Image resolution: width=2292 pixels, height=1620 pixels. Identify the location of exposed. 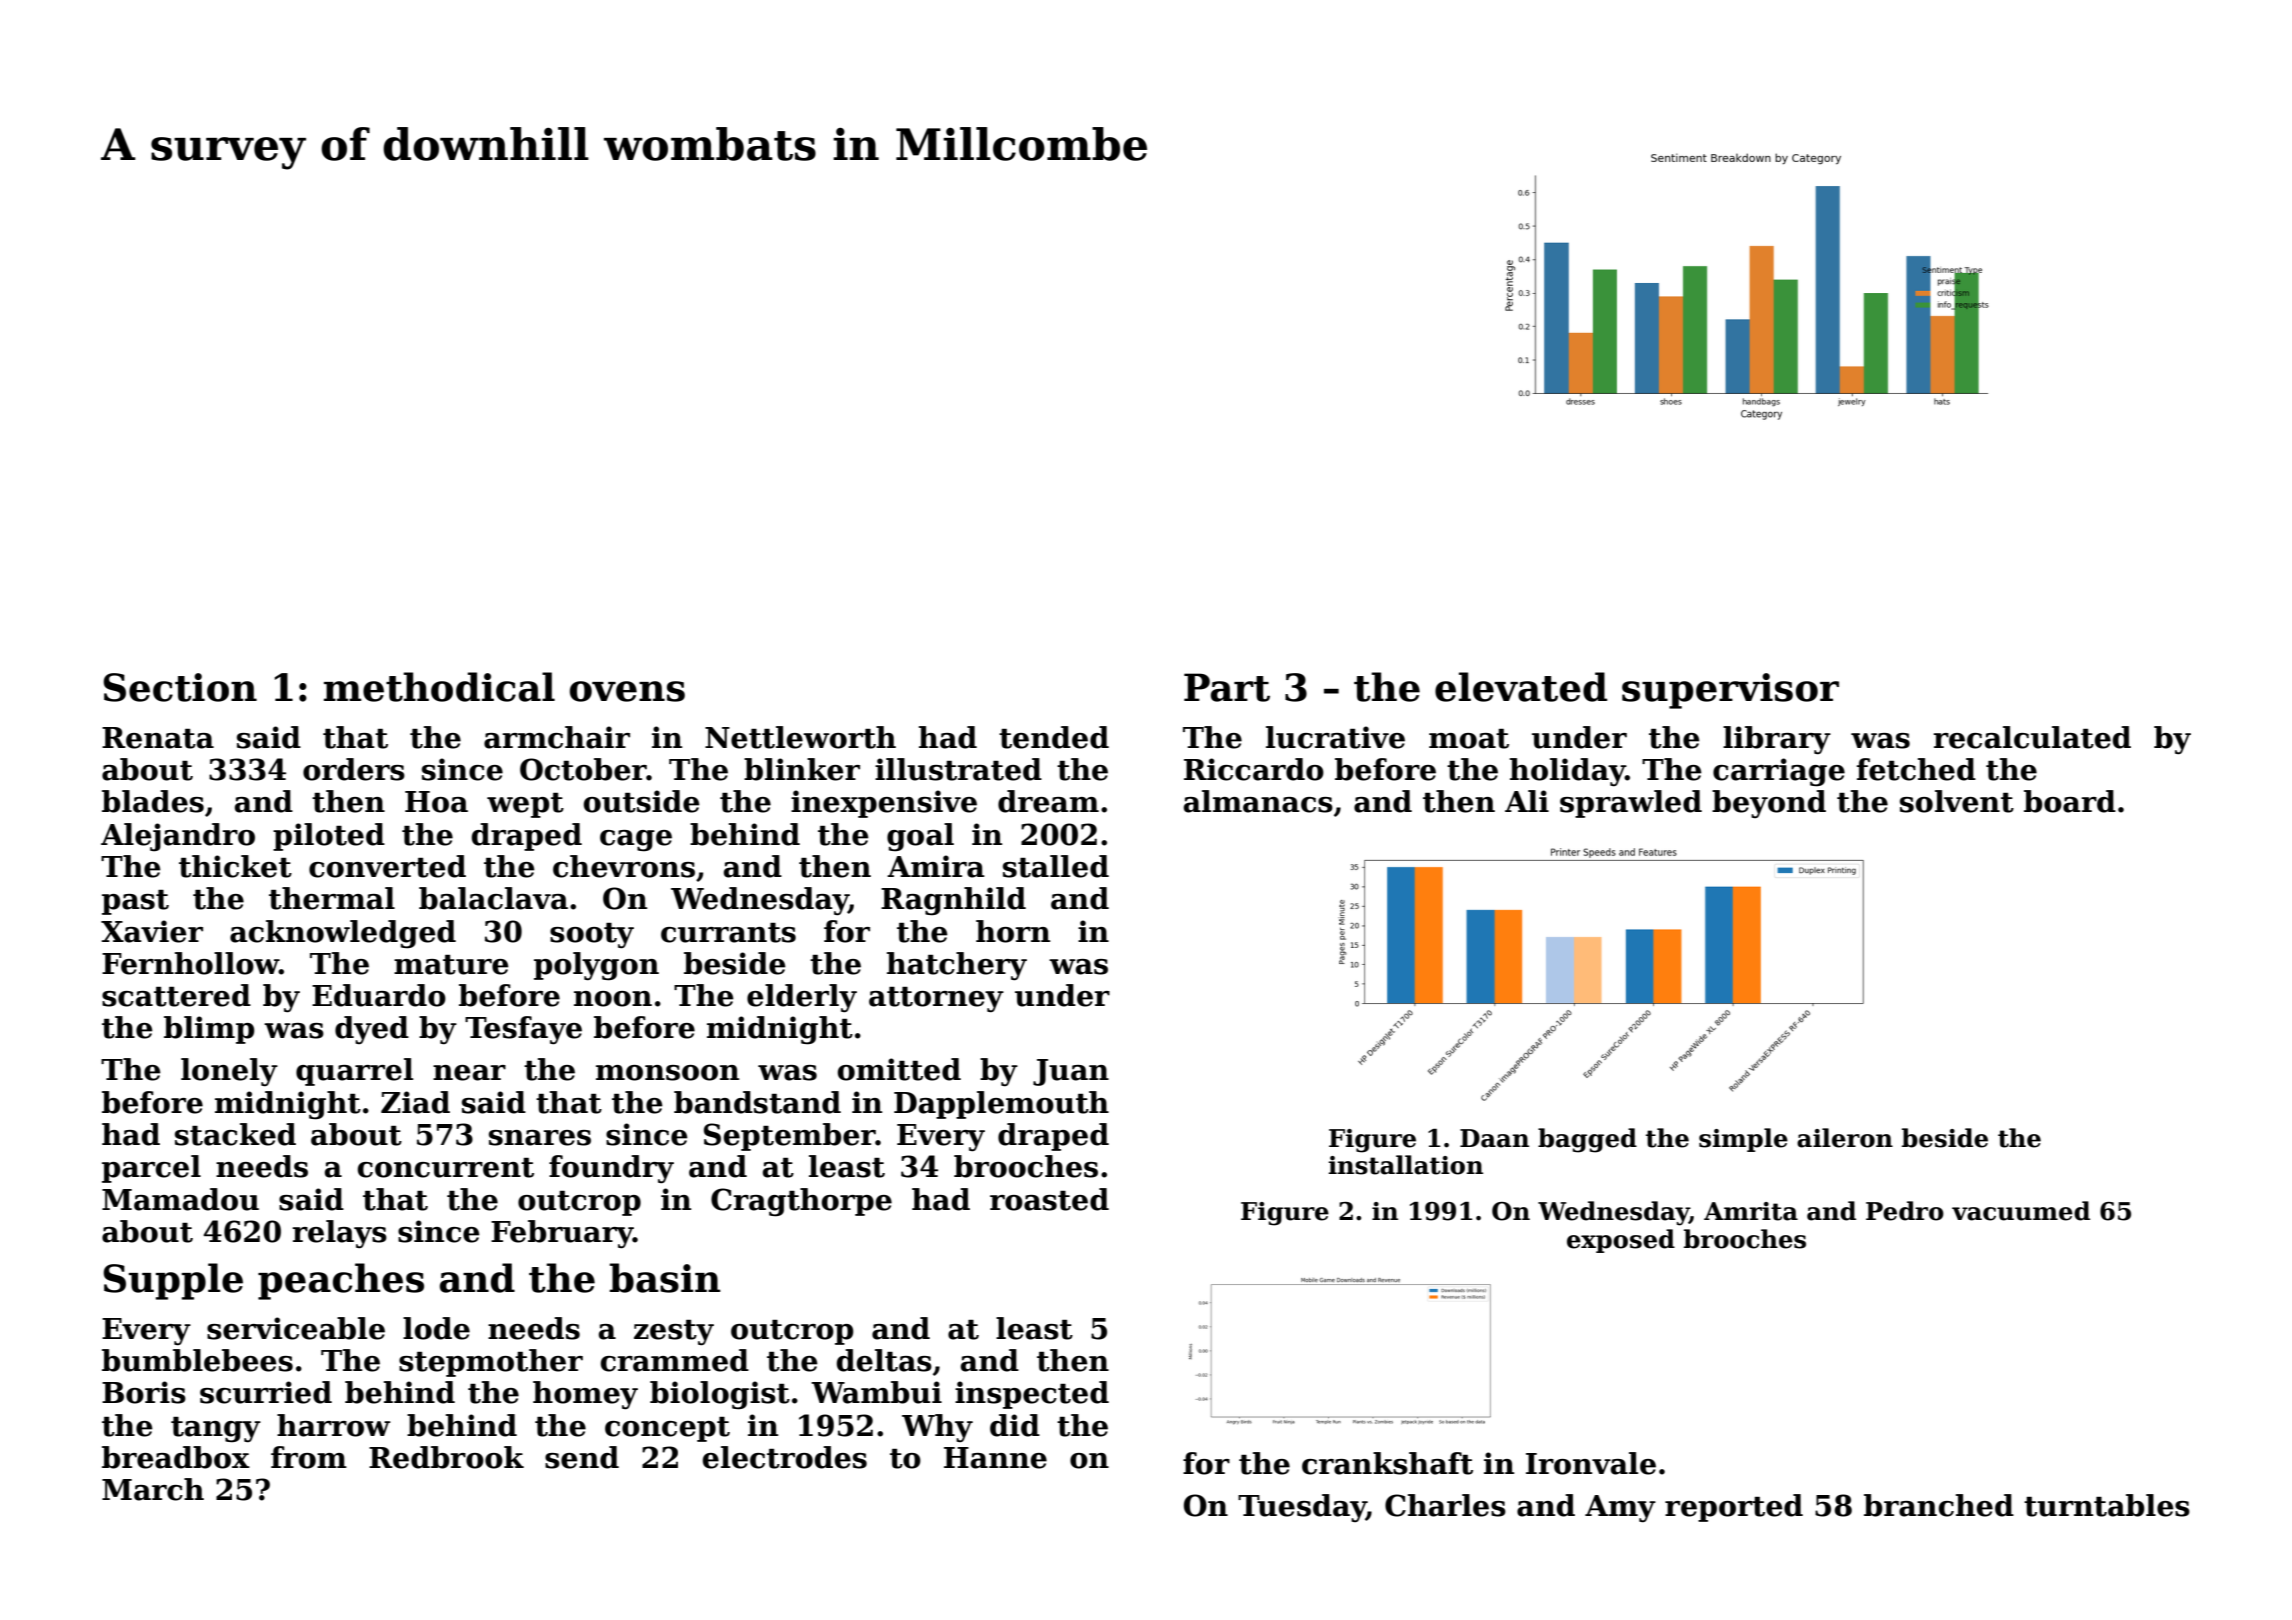
(1621, 1241).
